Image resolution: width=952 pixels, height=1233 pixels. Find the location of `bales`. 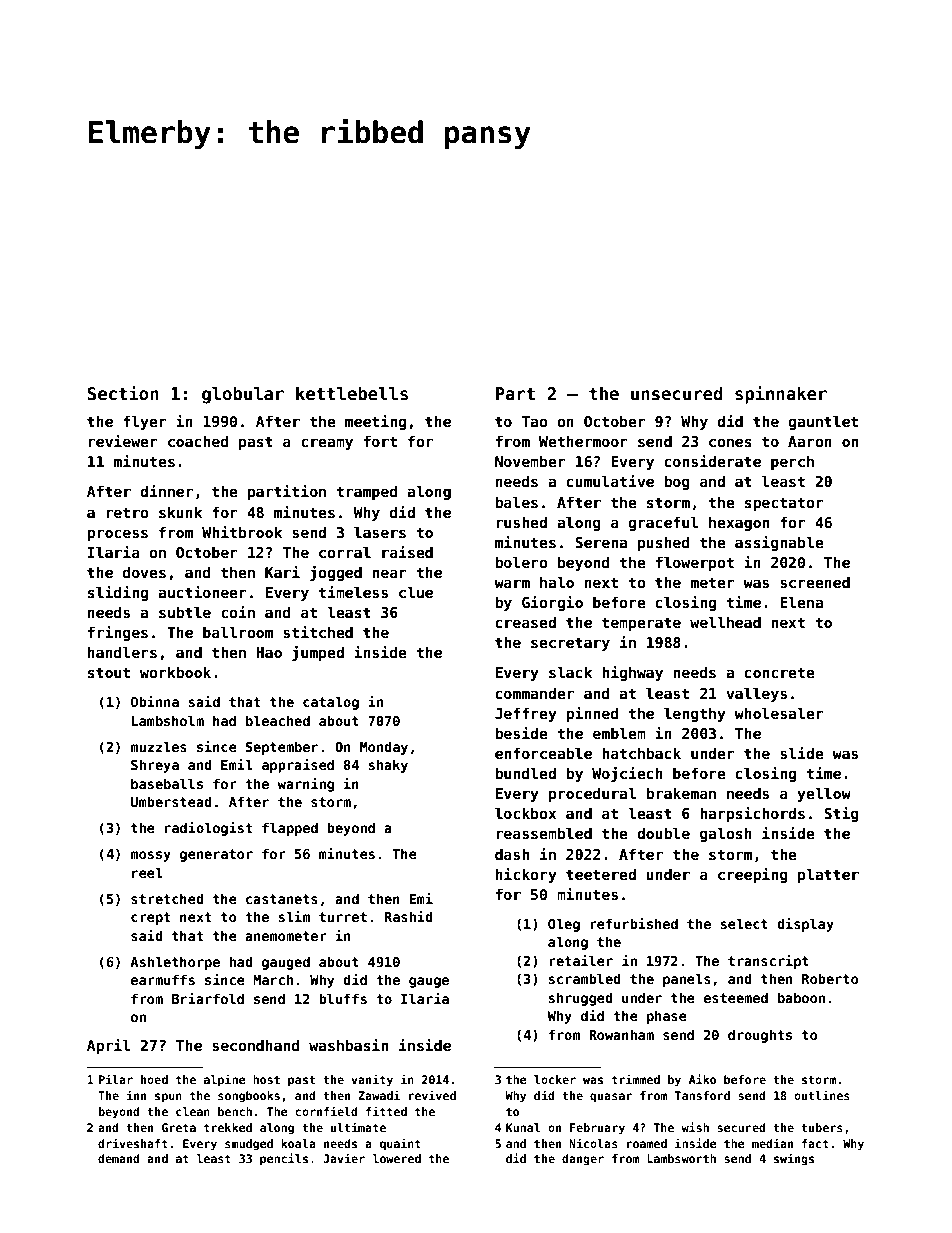

bales is located at coordinates (516, 502).
